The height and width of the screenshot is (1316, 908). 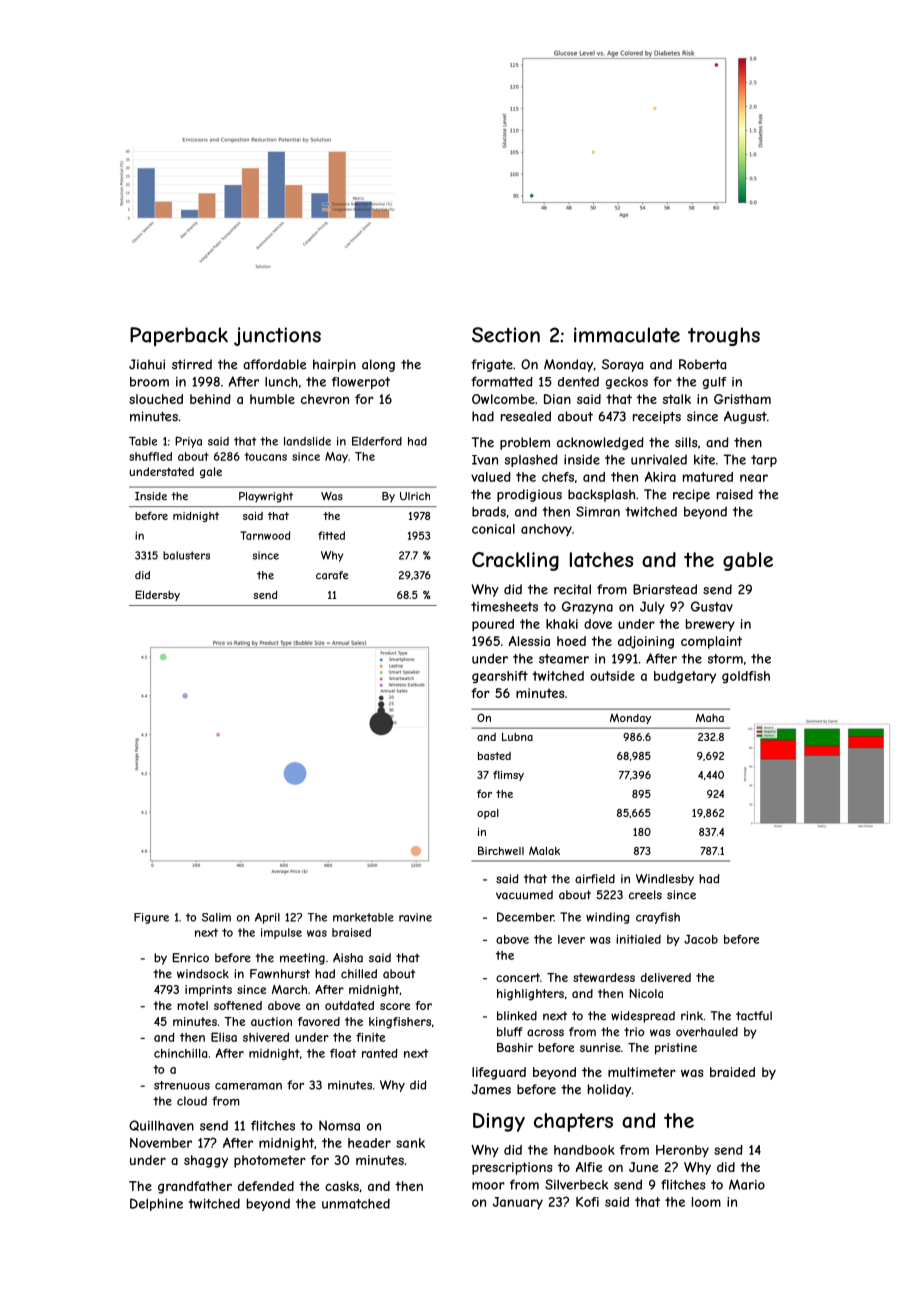 I want to click on Paperback, so click(x=179, y=336).
